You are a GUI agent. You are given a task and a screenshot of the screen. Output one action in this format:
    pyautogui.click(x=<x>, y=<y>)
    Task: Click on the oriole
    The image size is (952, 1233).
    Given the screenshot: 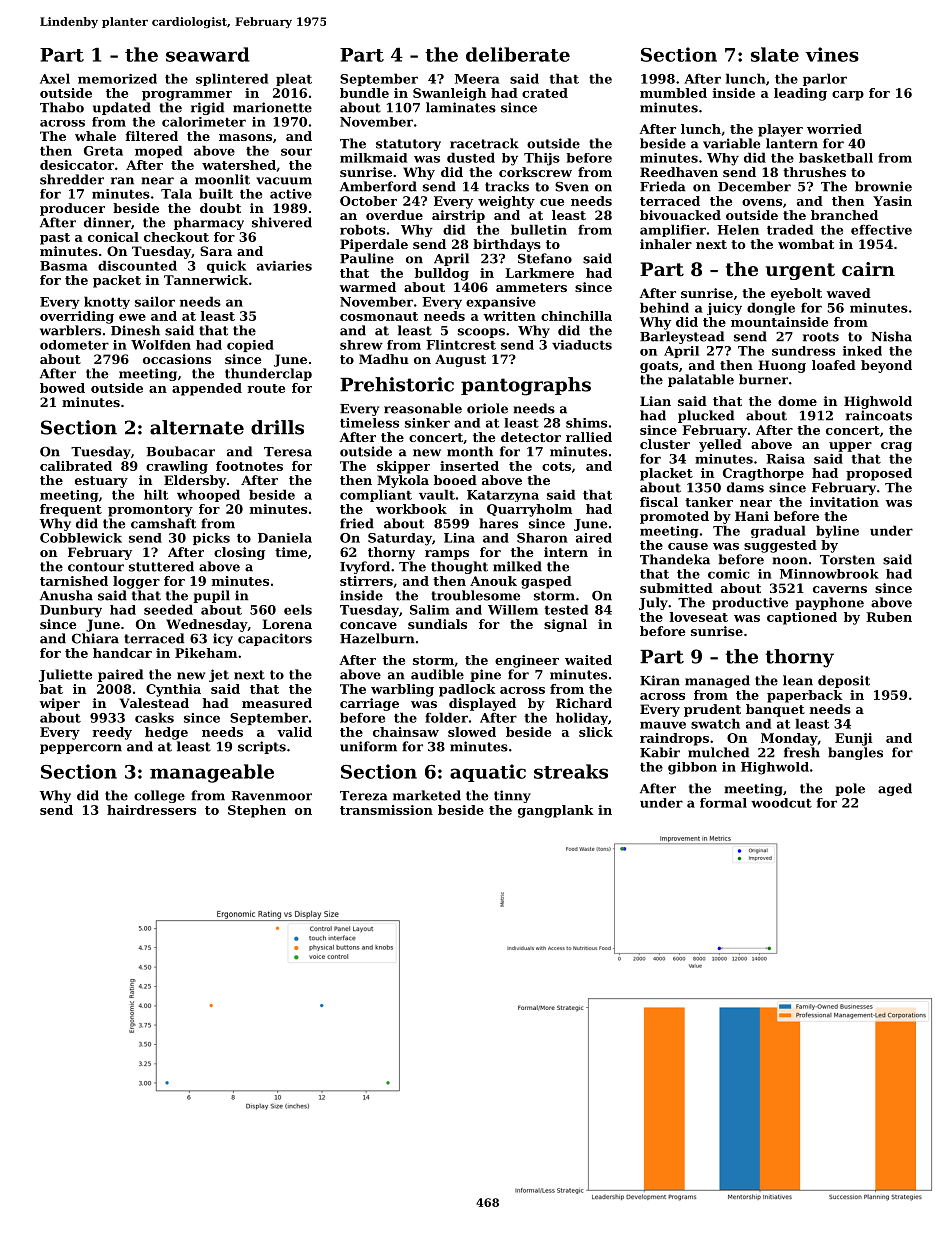 What is the action you would take?
    pyautogui.click(x=487, y=408)
